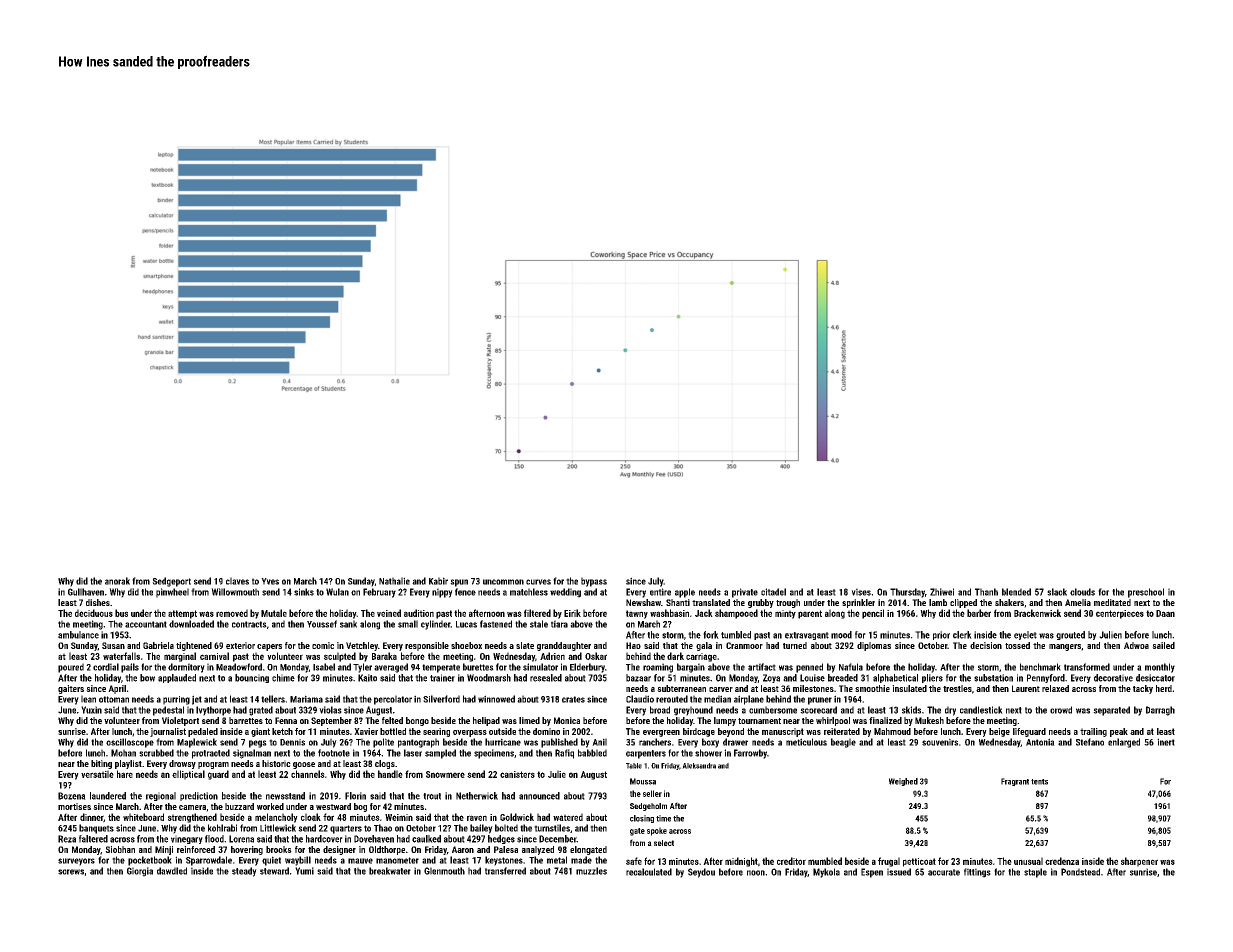 The height and width of the page is (952, 1233). I want to click on Glenmouth, so click(444, 871).
